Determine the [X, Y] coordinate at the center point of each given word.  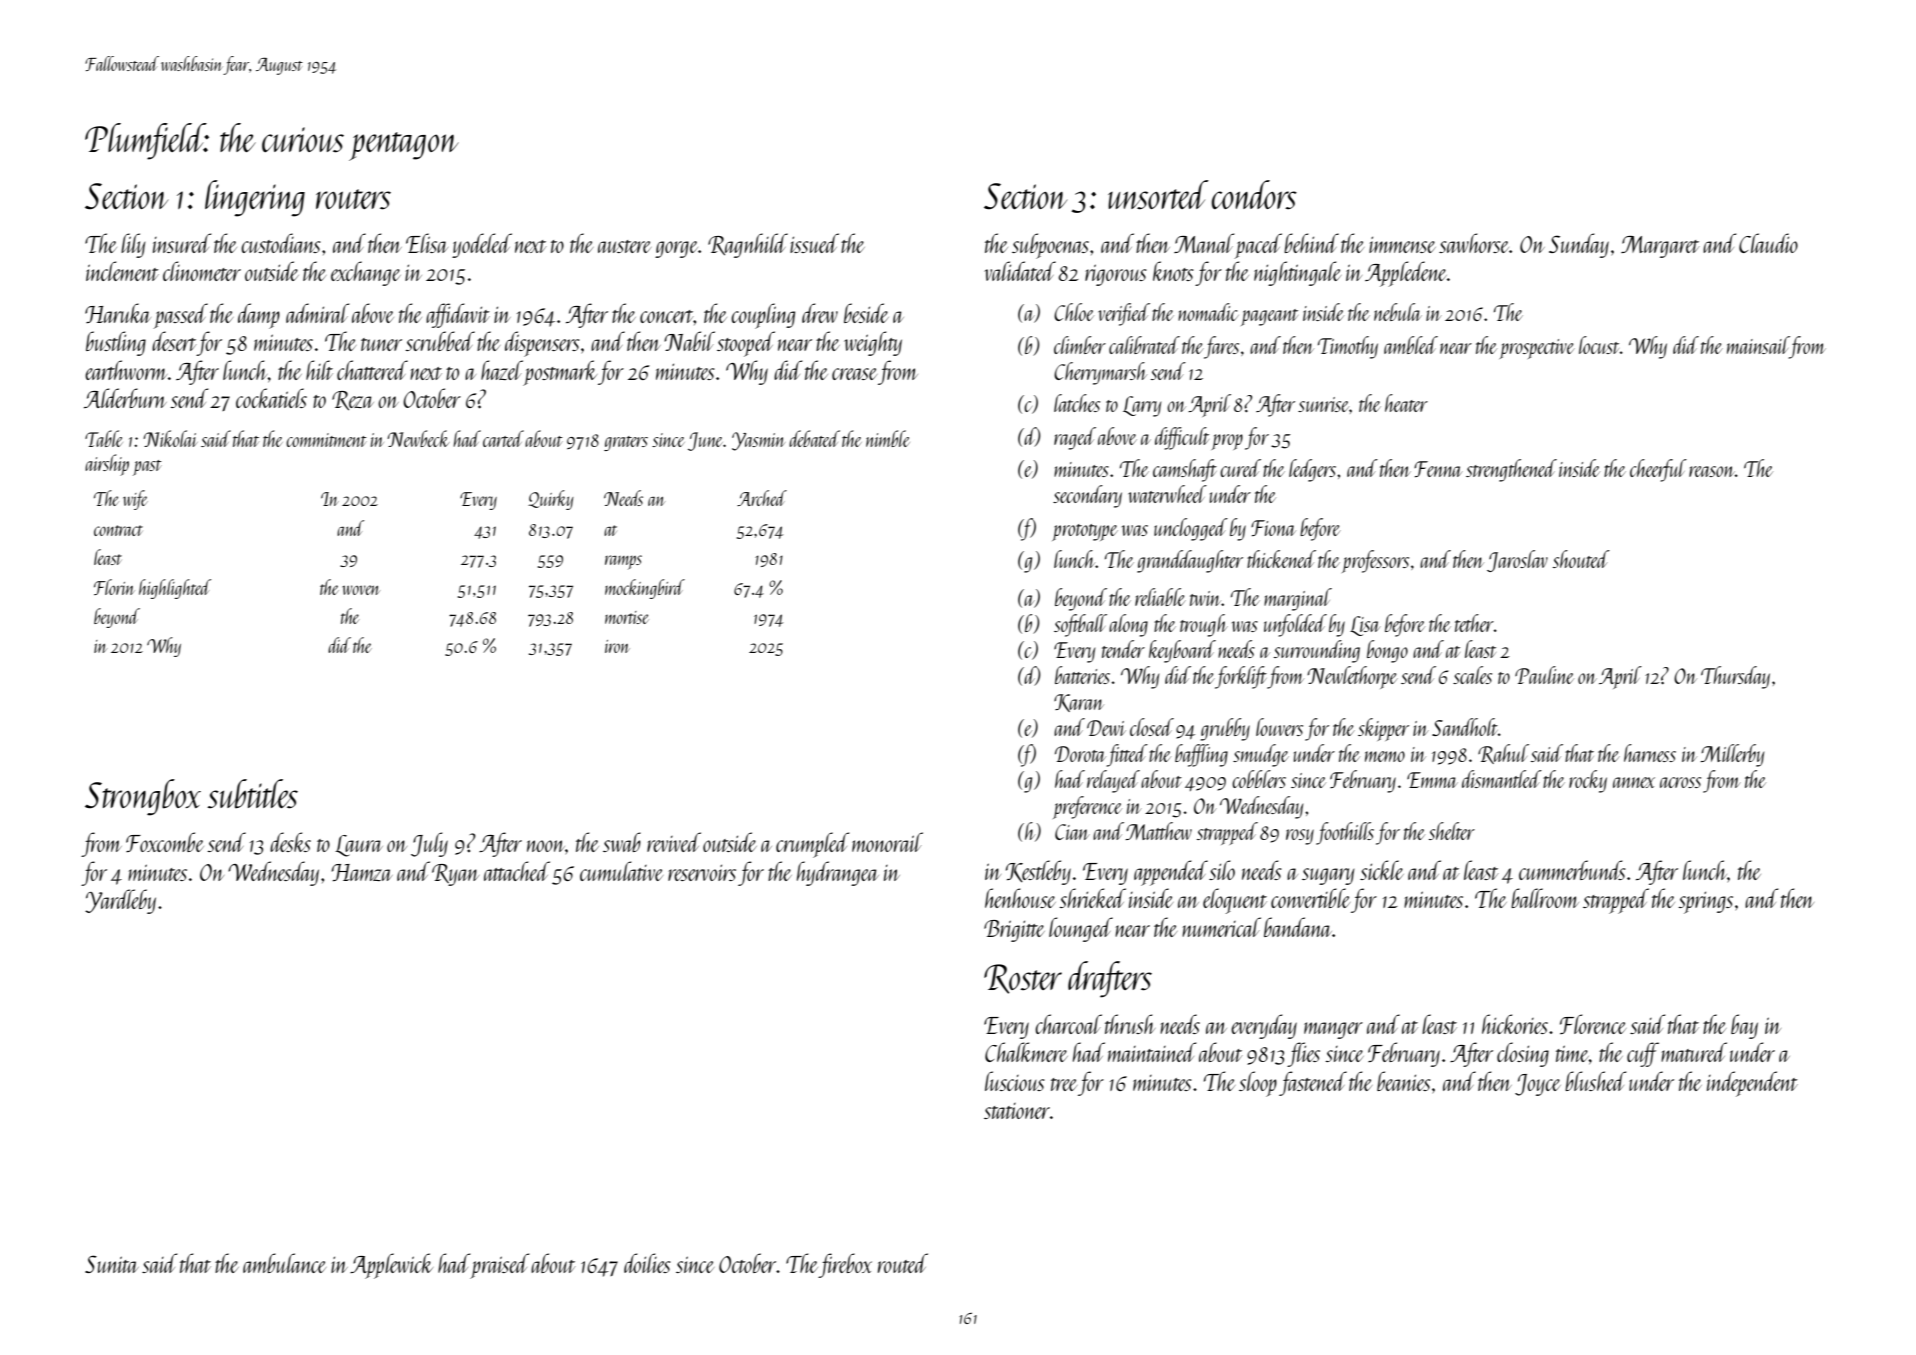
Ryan [455, 875]
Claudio [1768, 243]
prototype [1085, 532]
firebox [845, 1265]
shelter [1452, 831]
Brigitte [1014, 931]
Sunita [112, 1264]
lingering [255, 198]
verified [1124, 314]
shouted [1581, 559]
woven [361, 590]
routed [903, 1263]
